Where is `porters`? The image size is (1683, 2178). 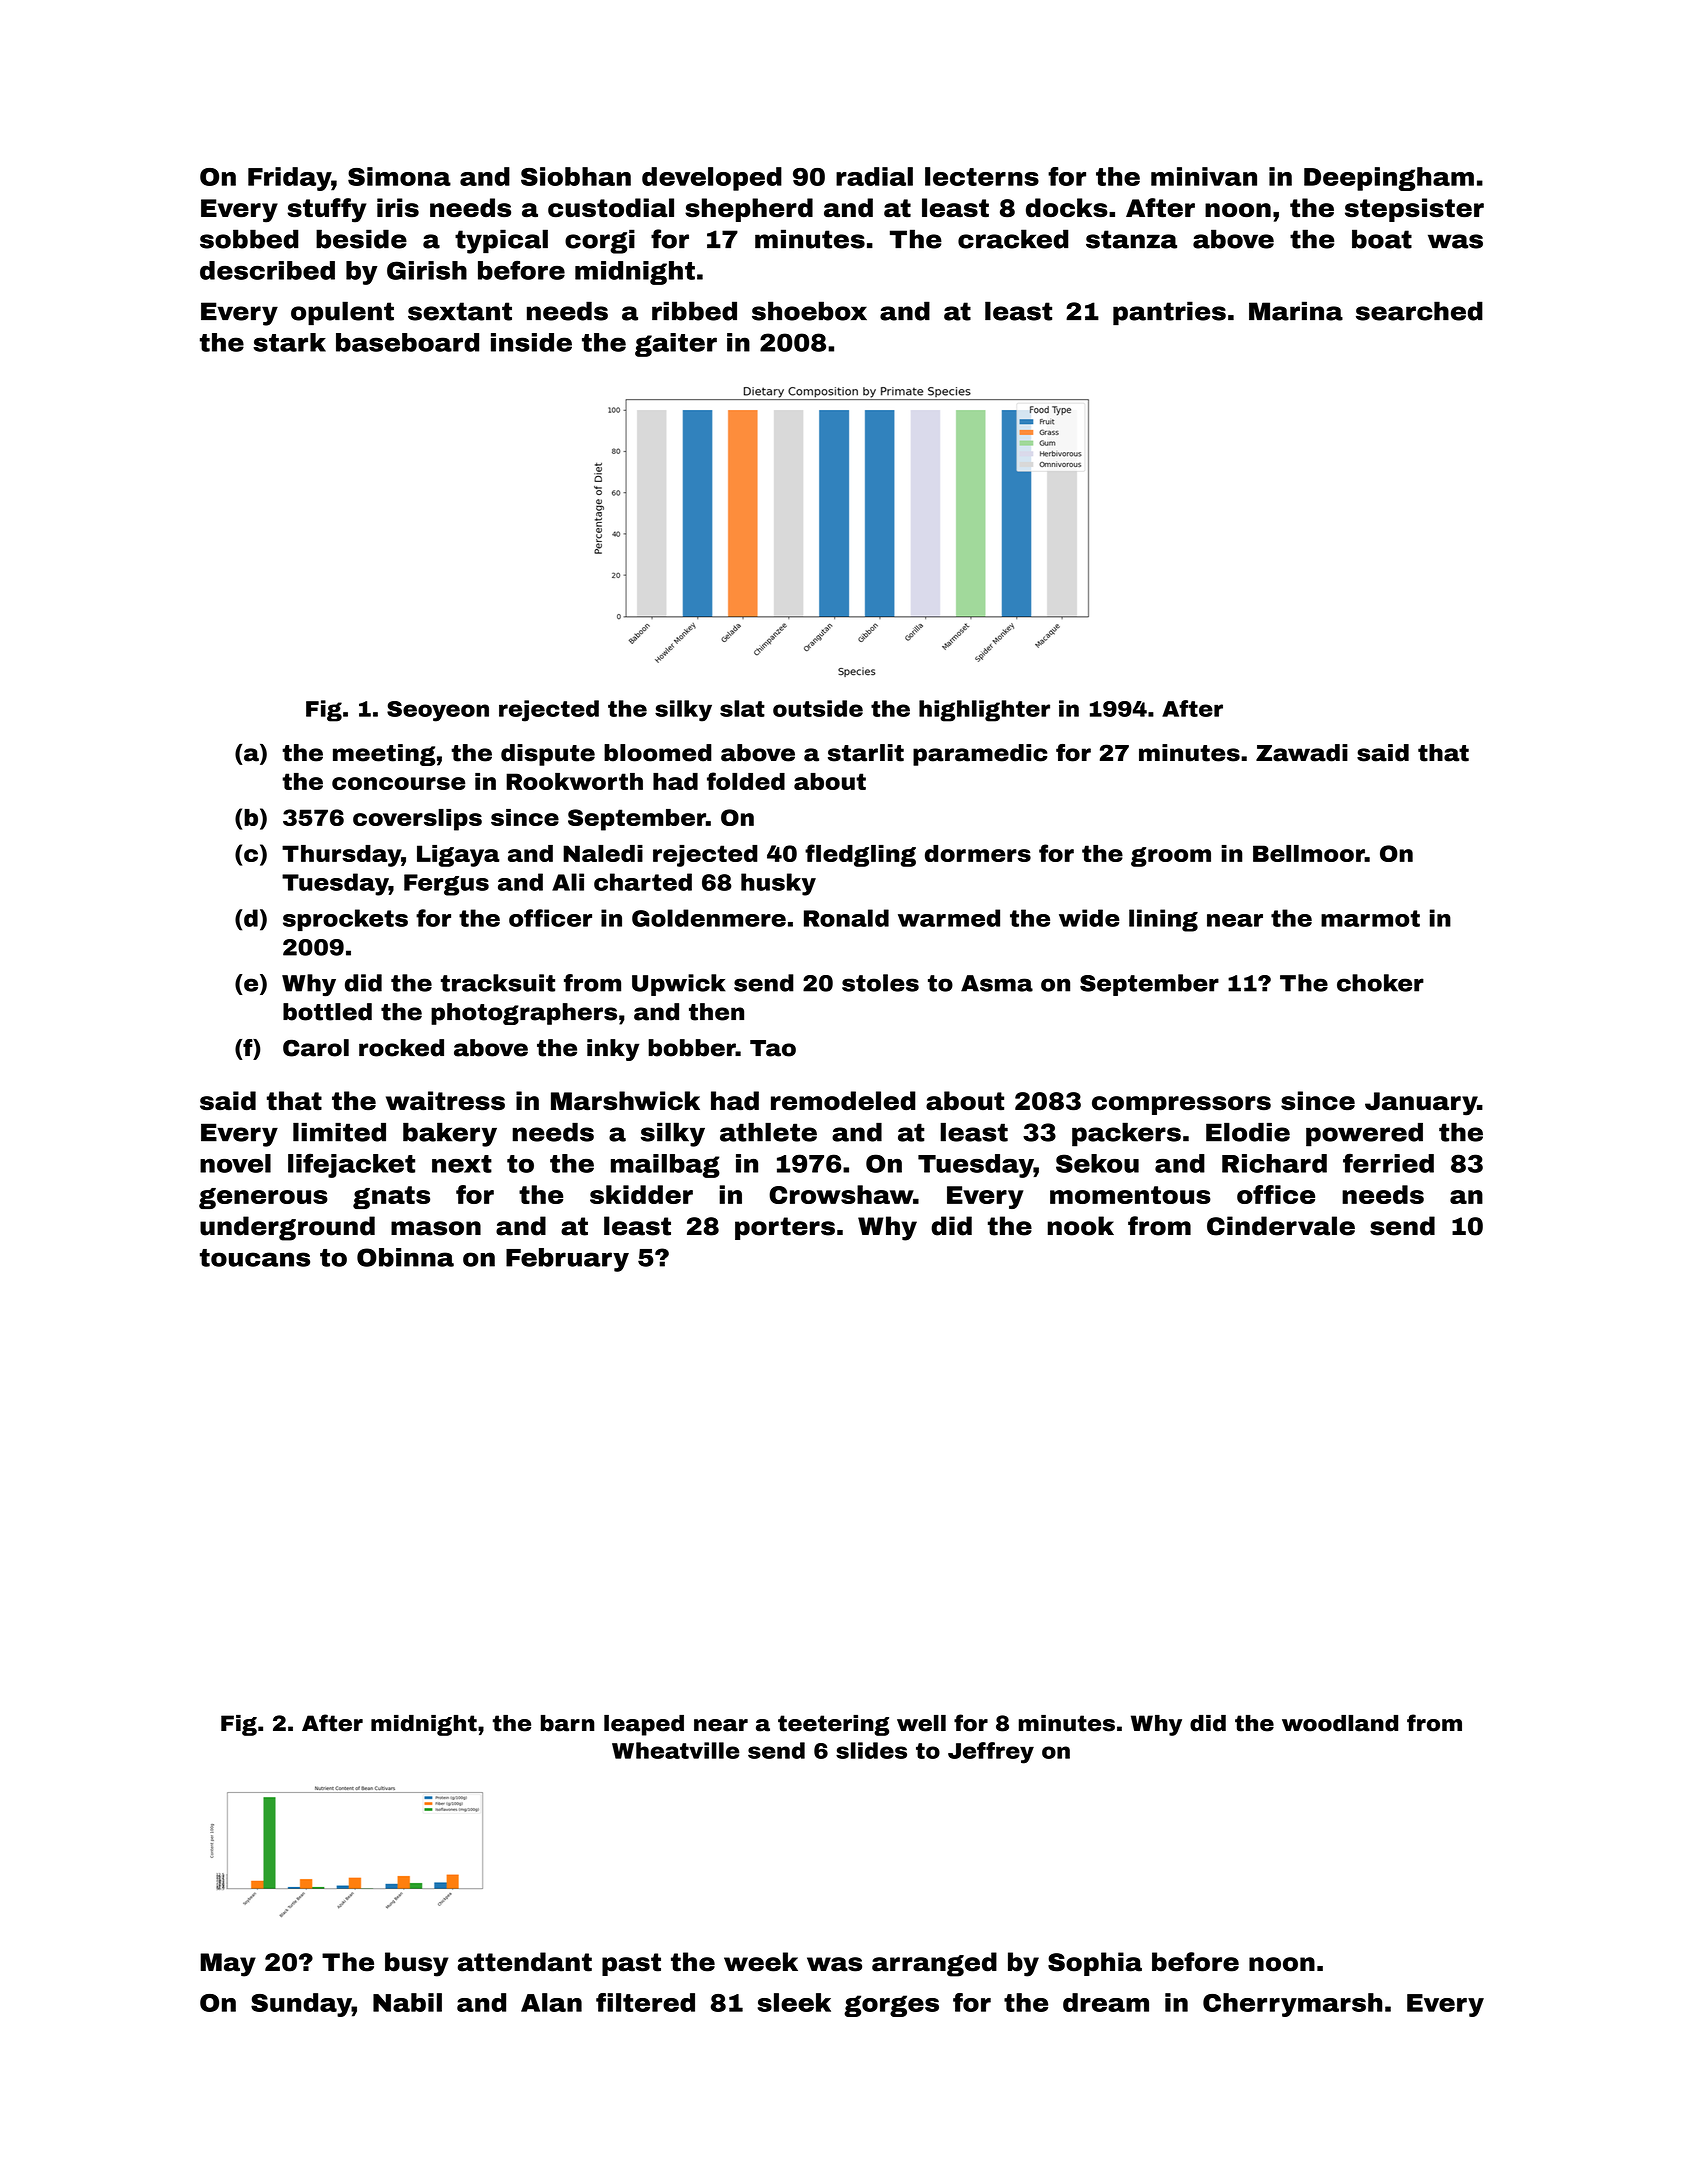 porters is located at coordinates (785, 1228).
